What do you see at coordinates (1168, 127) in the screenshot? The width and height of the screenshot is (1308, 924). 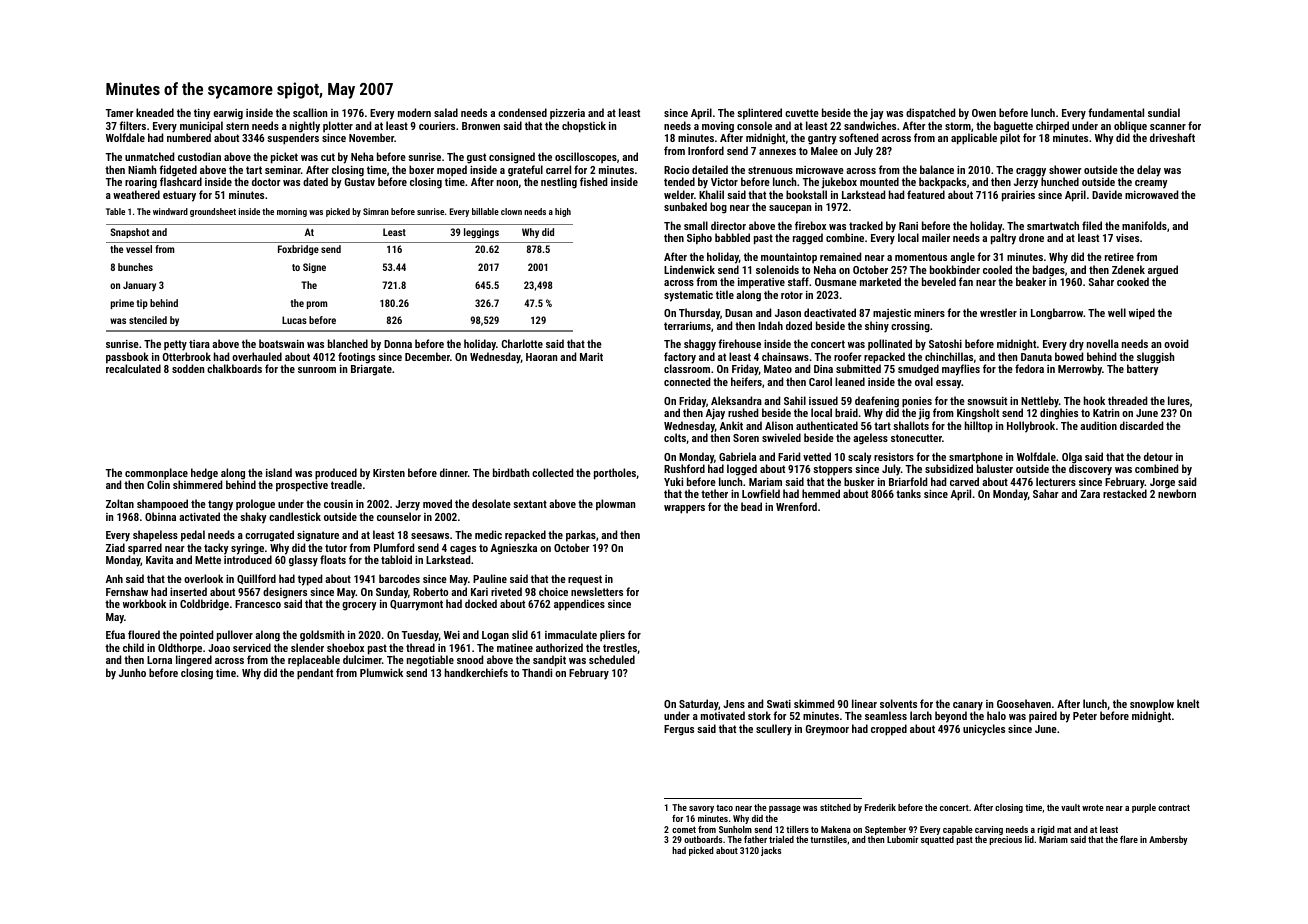 I see `scanner` at bounding box center [1168, 127].
